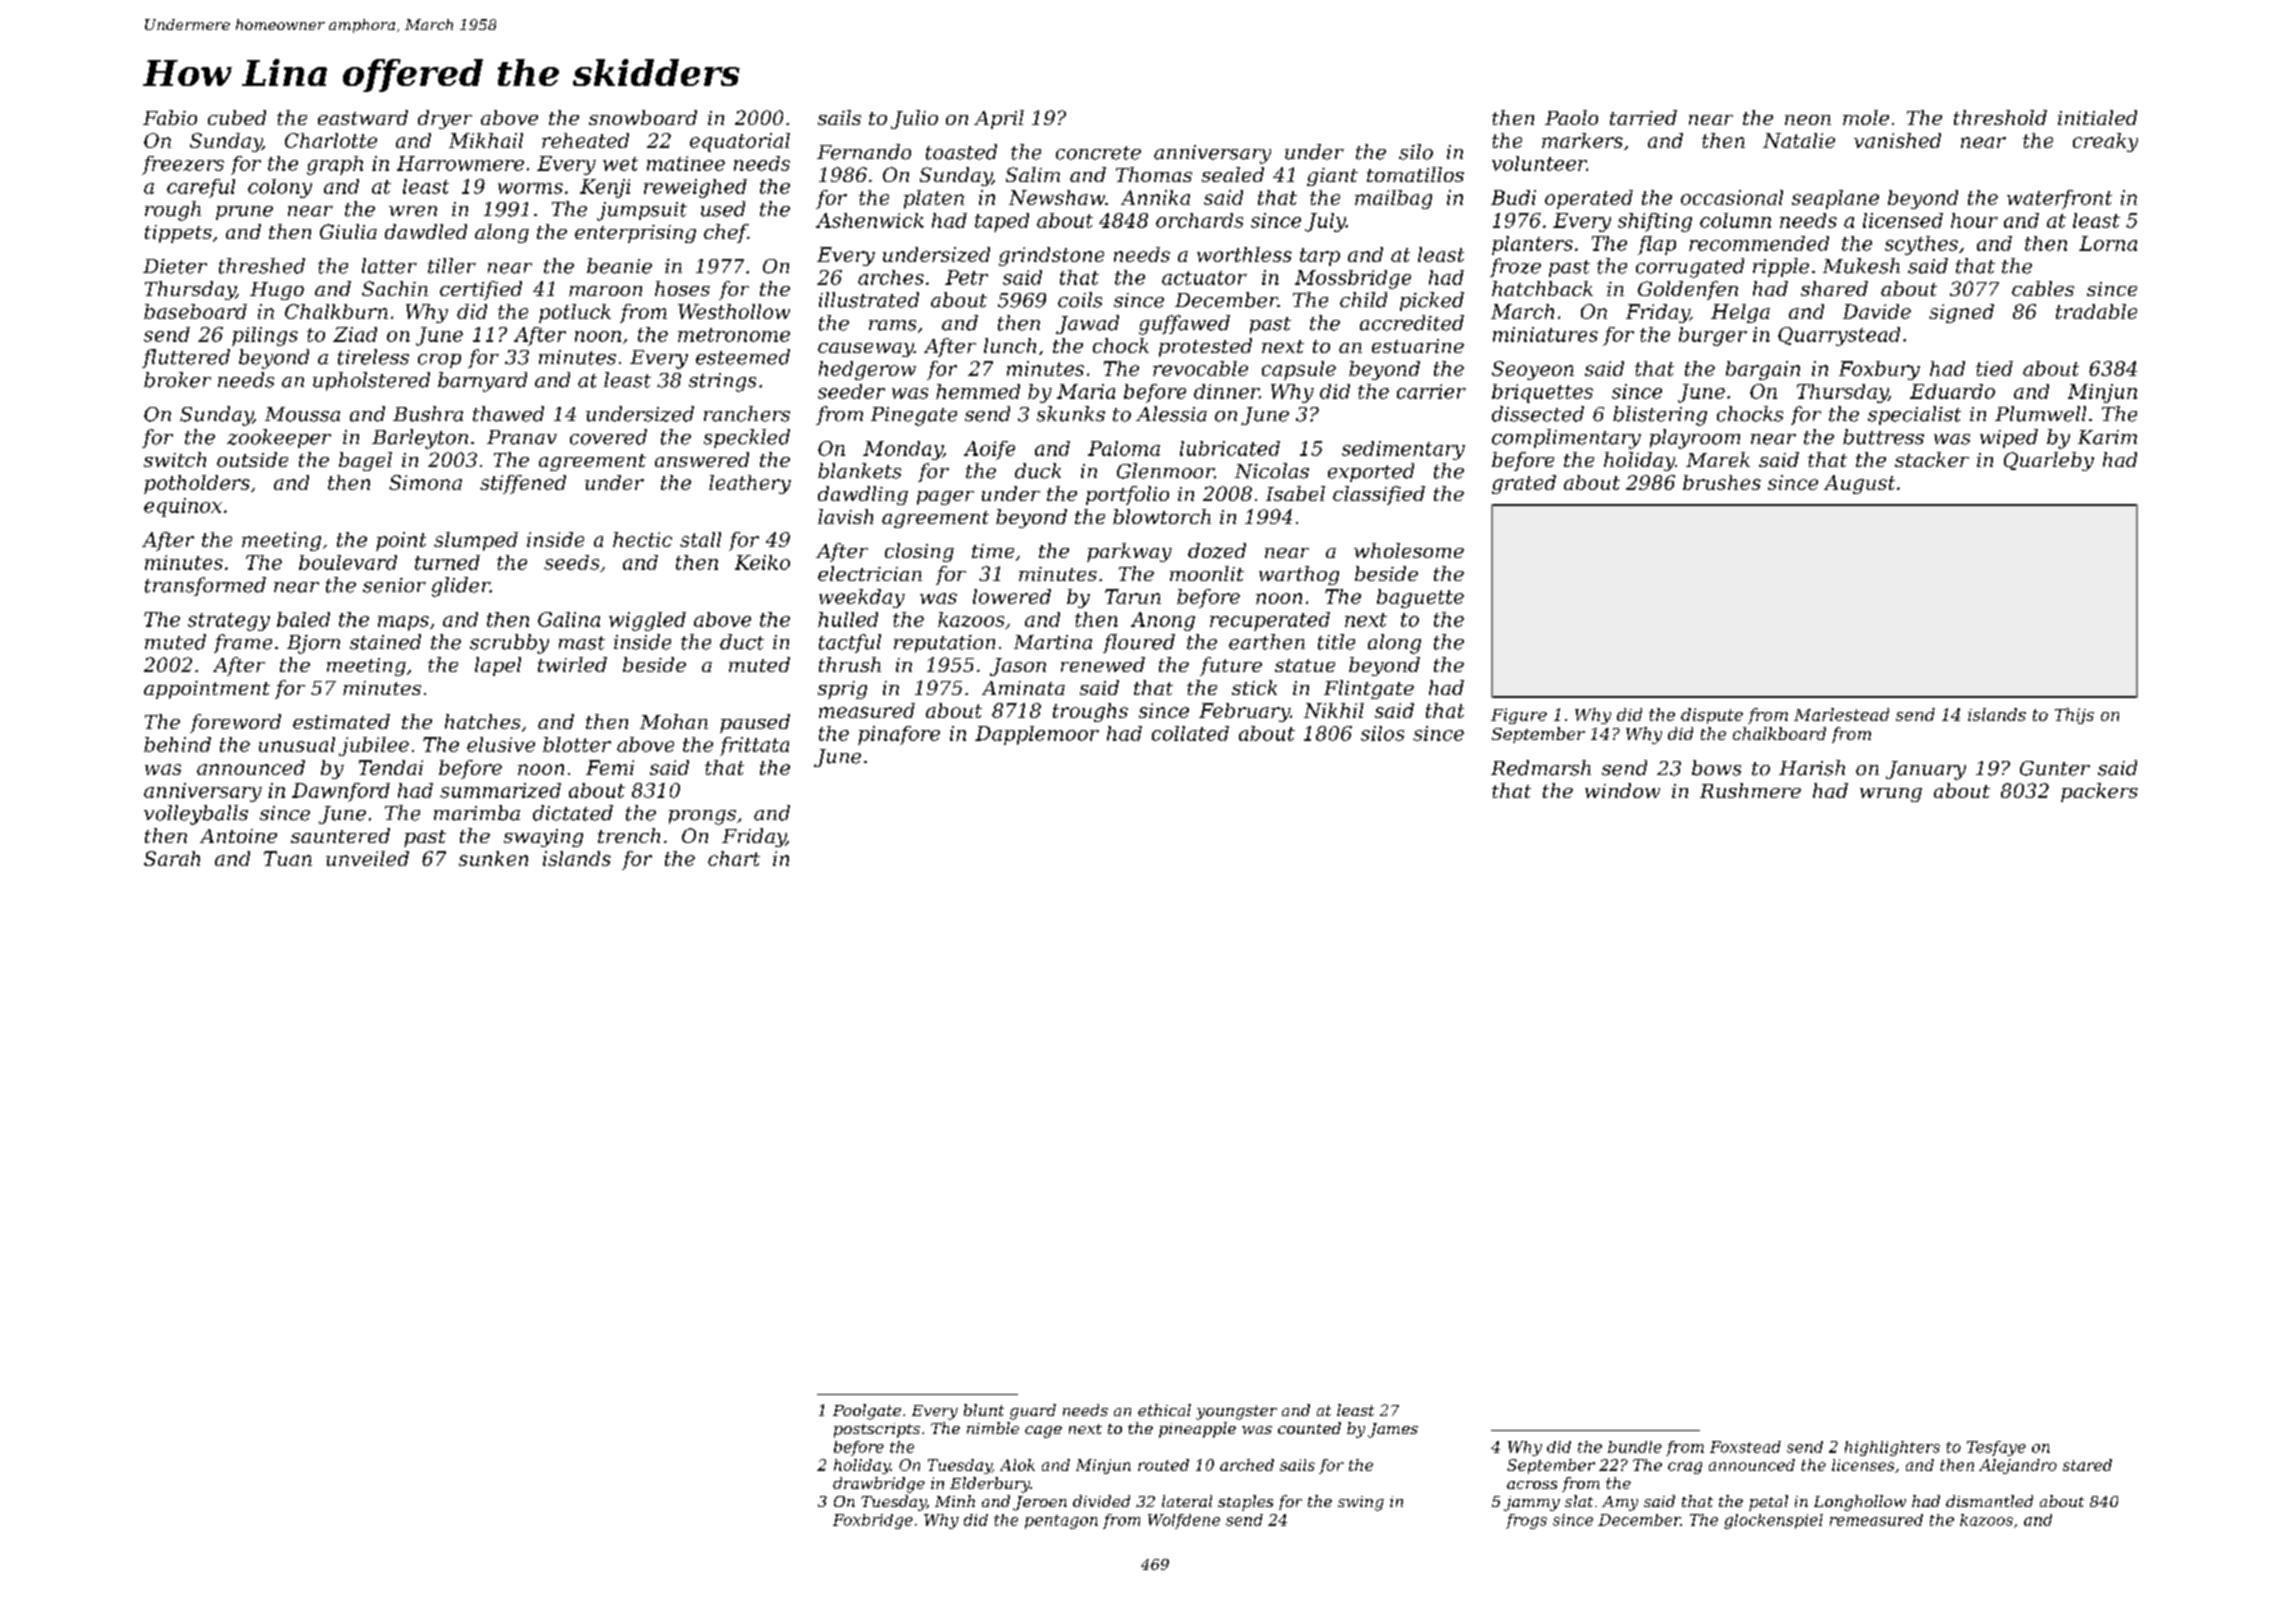 This page has height=1614, width=2282. What do you see at coordinates (288, 858) in the page?
I see `Tuan` at bounding box center [288, 858].
